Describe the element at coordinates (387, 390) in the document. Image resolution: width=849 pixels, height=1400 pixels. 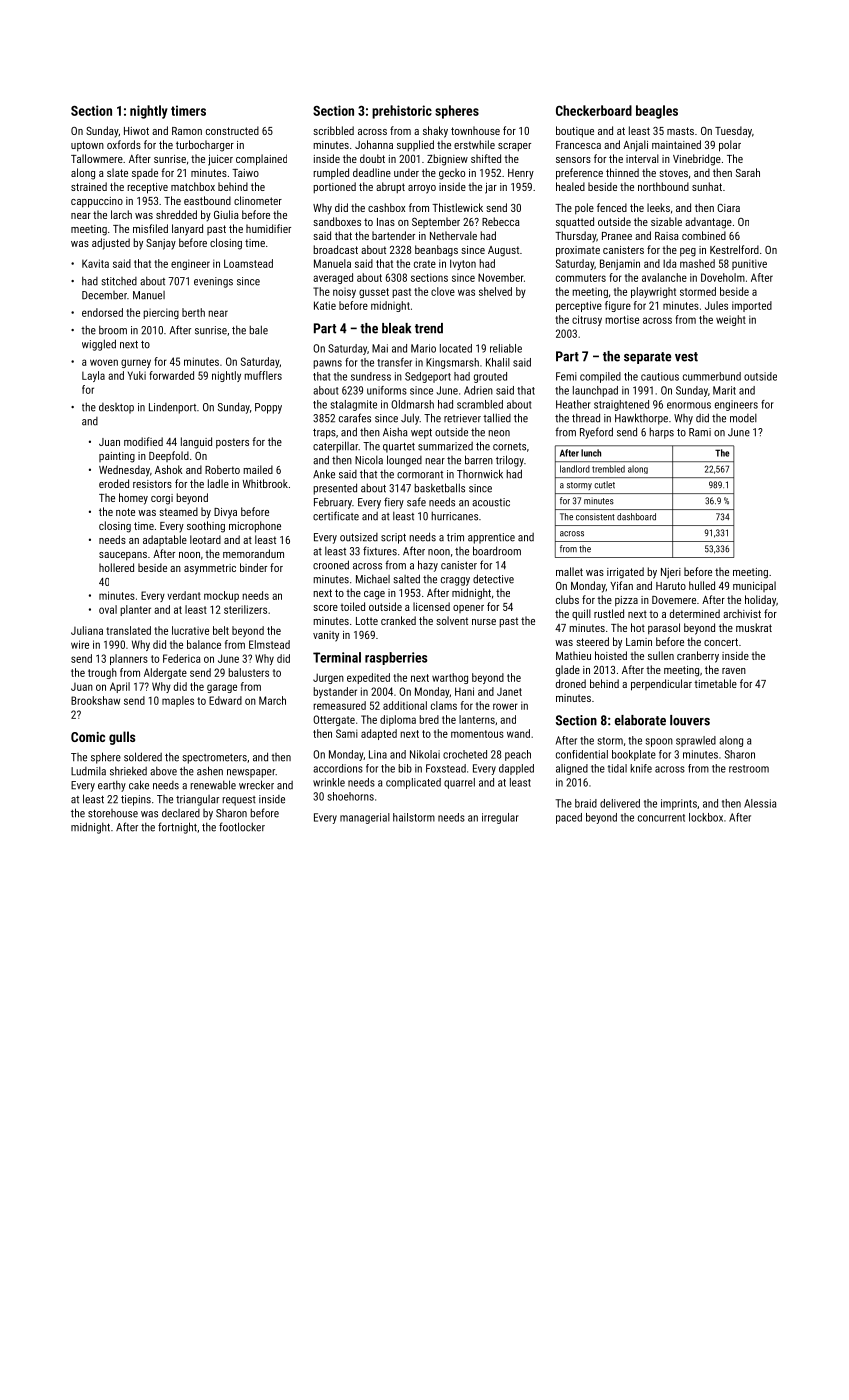
I see `uniforms` at that location.
